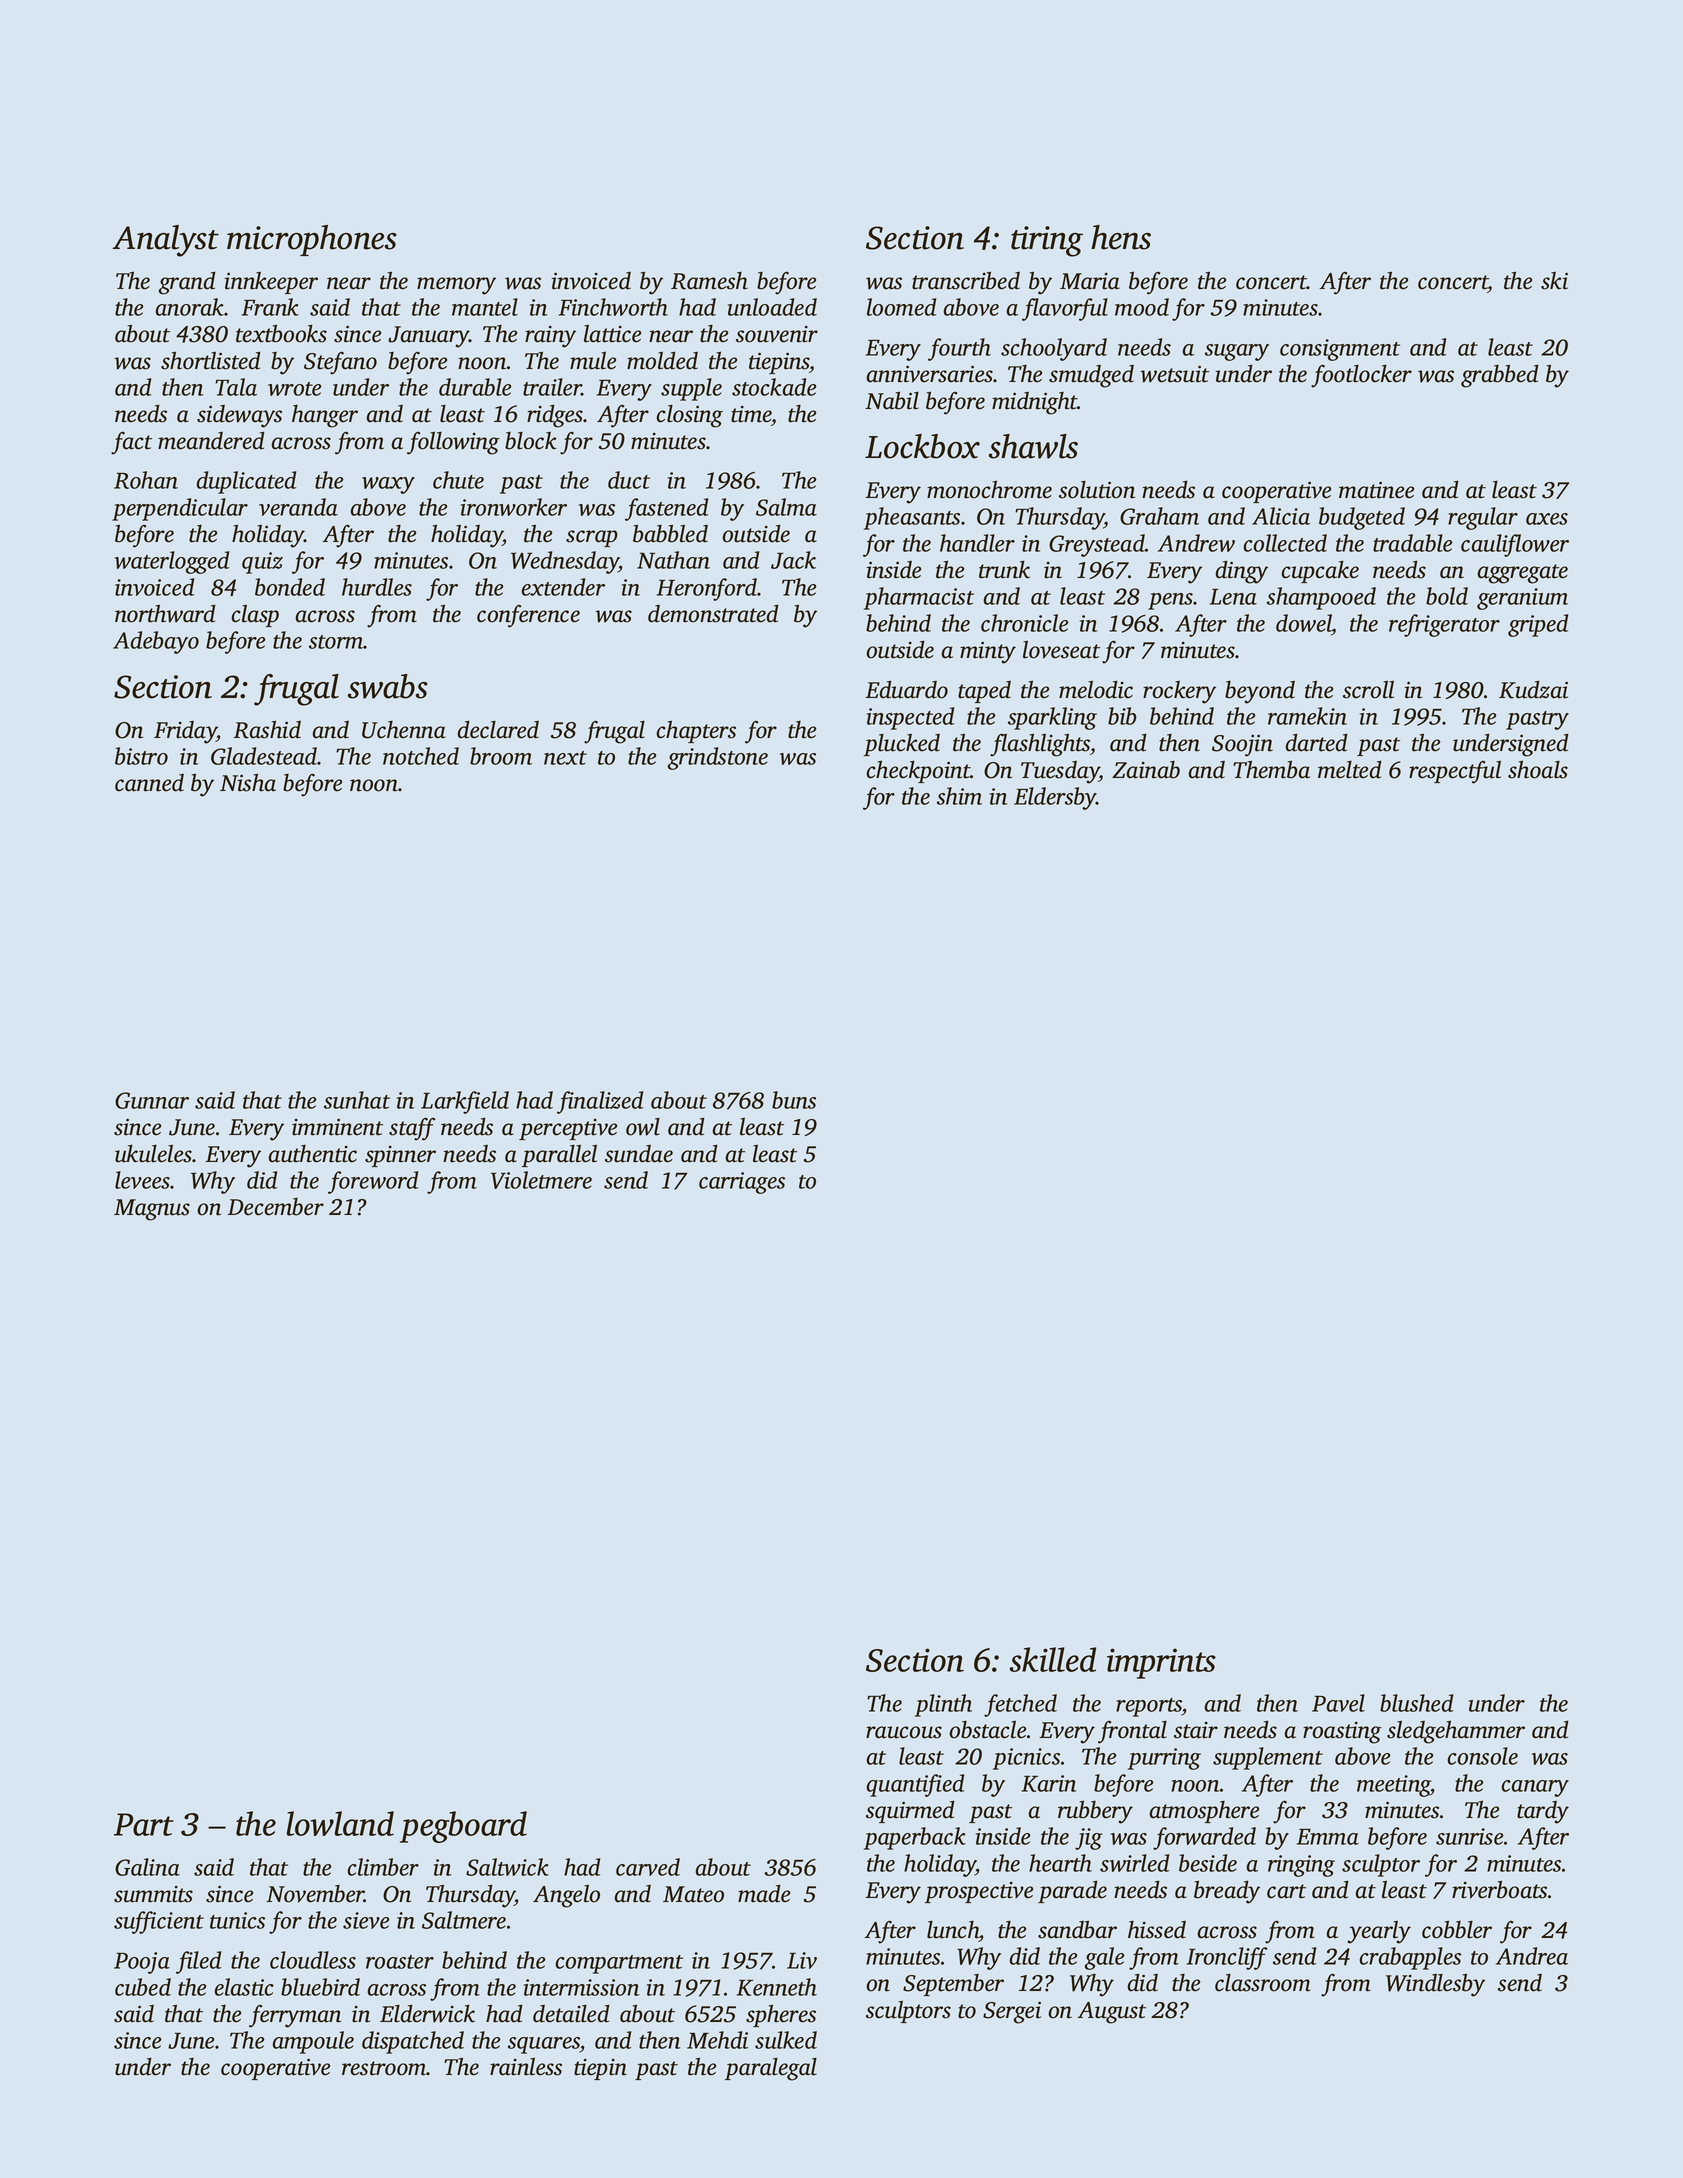 This screenshot has height=2178, width=1683. I want to click on lowland, so click(340, 1823).
